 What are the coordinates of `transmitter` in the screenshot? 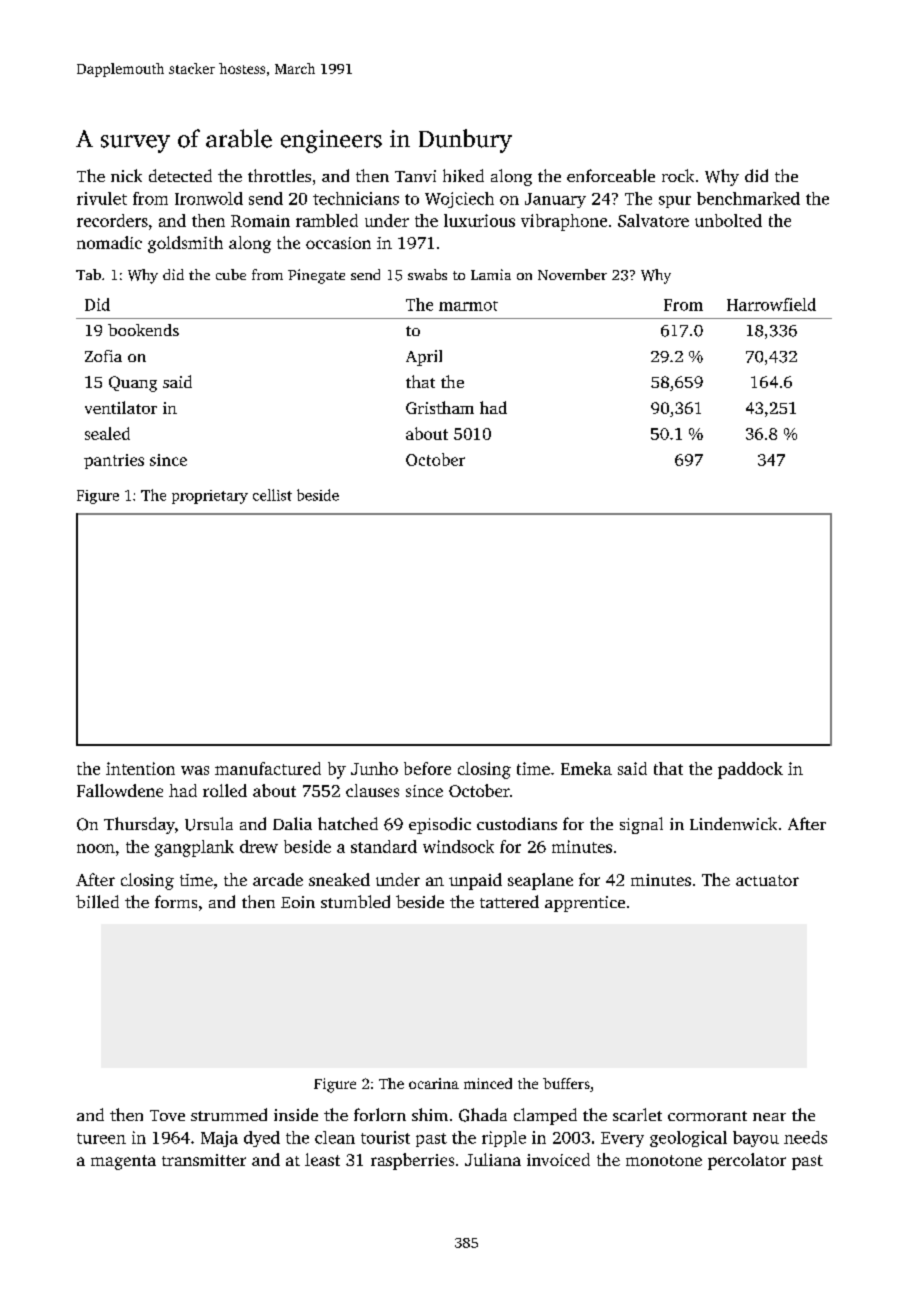 It's located at (204, 1160).
